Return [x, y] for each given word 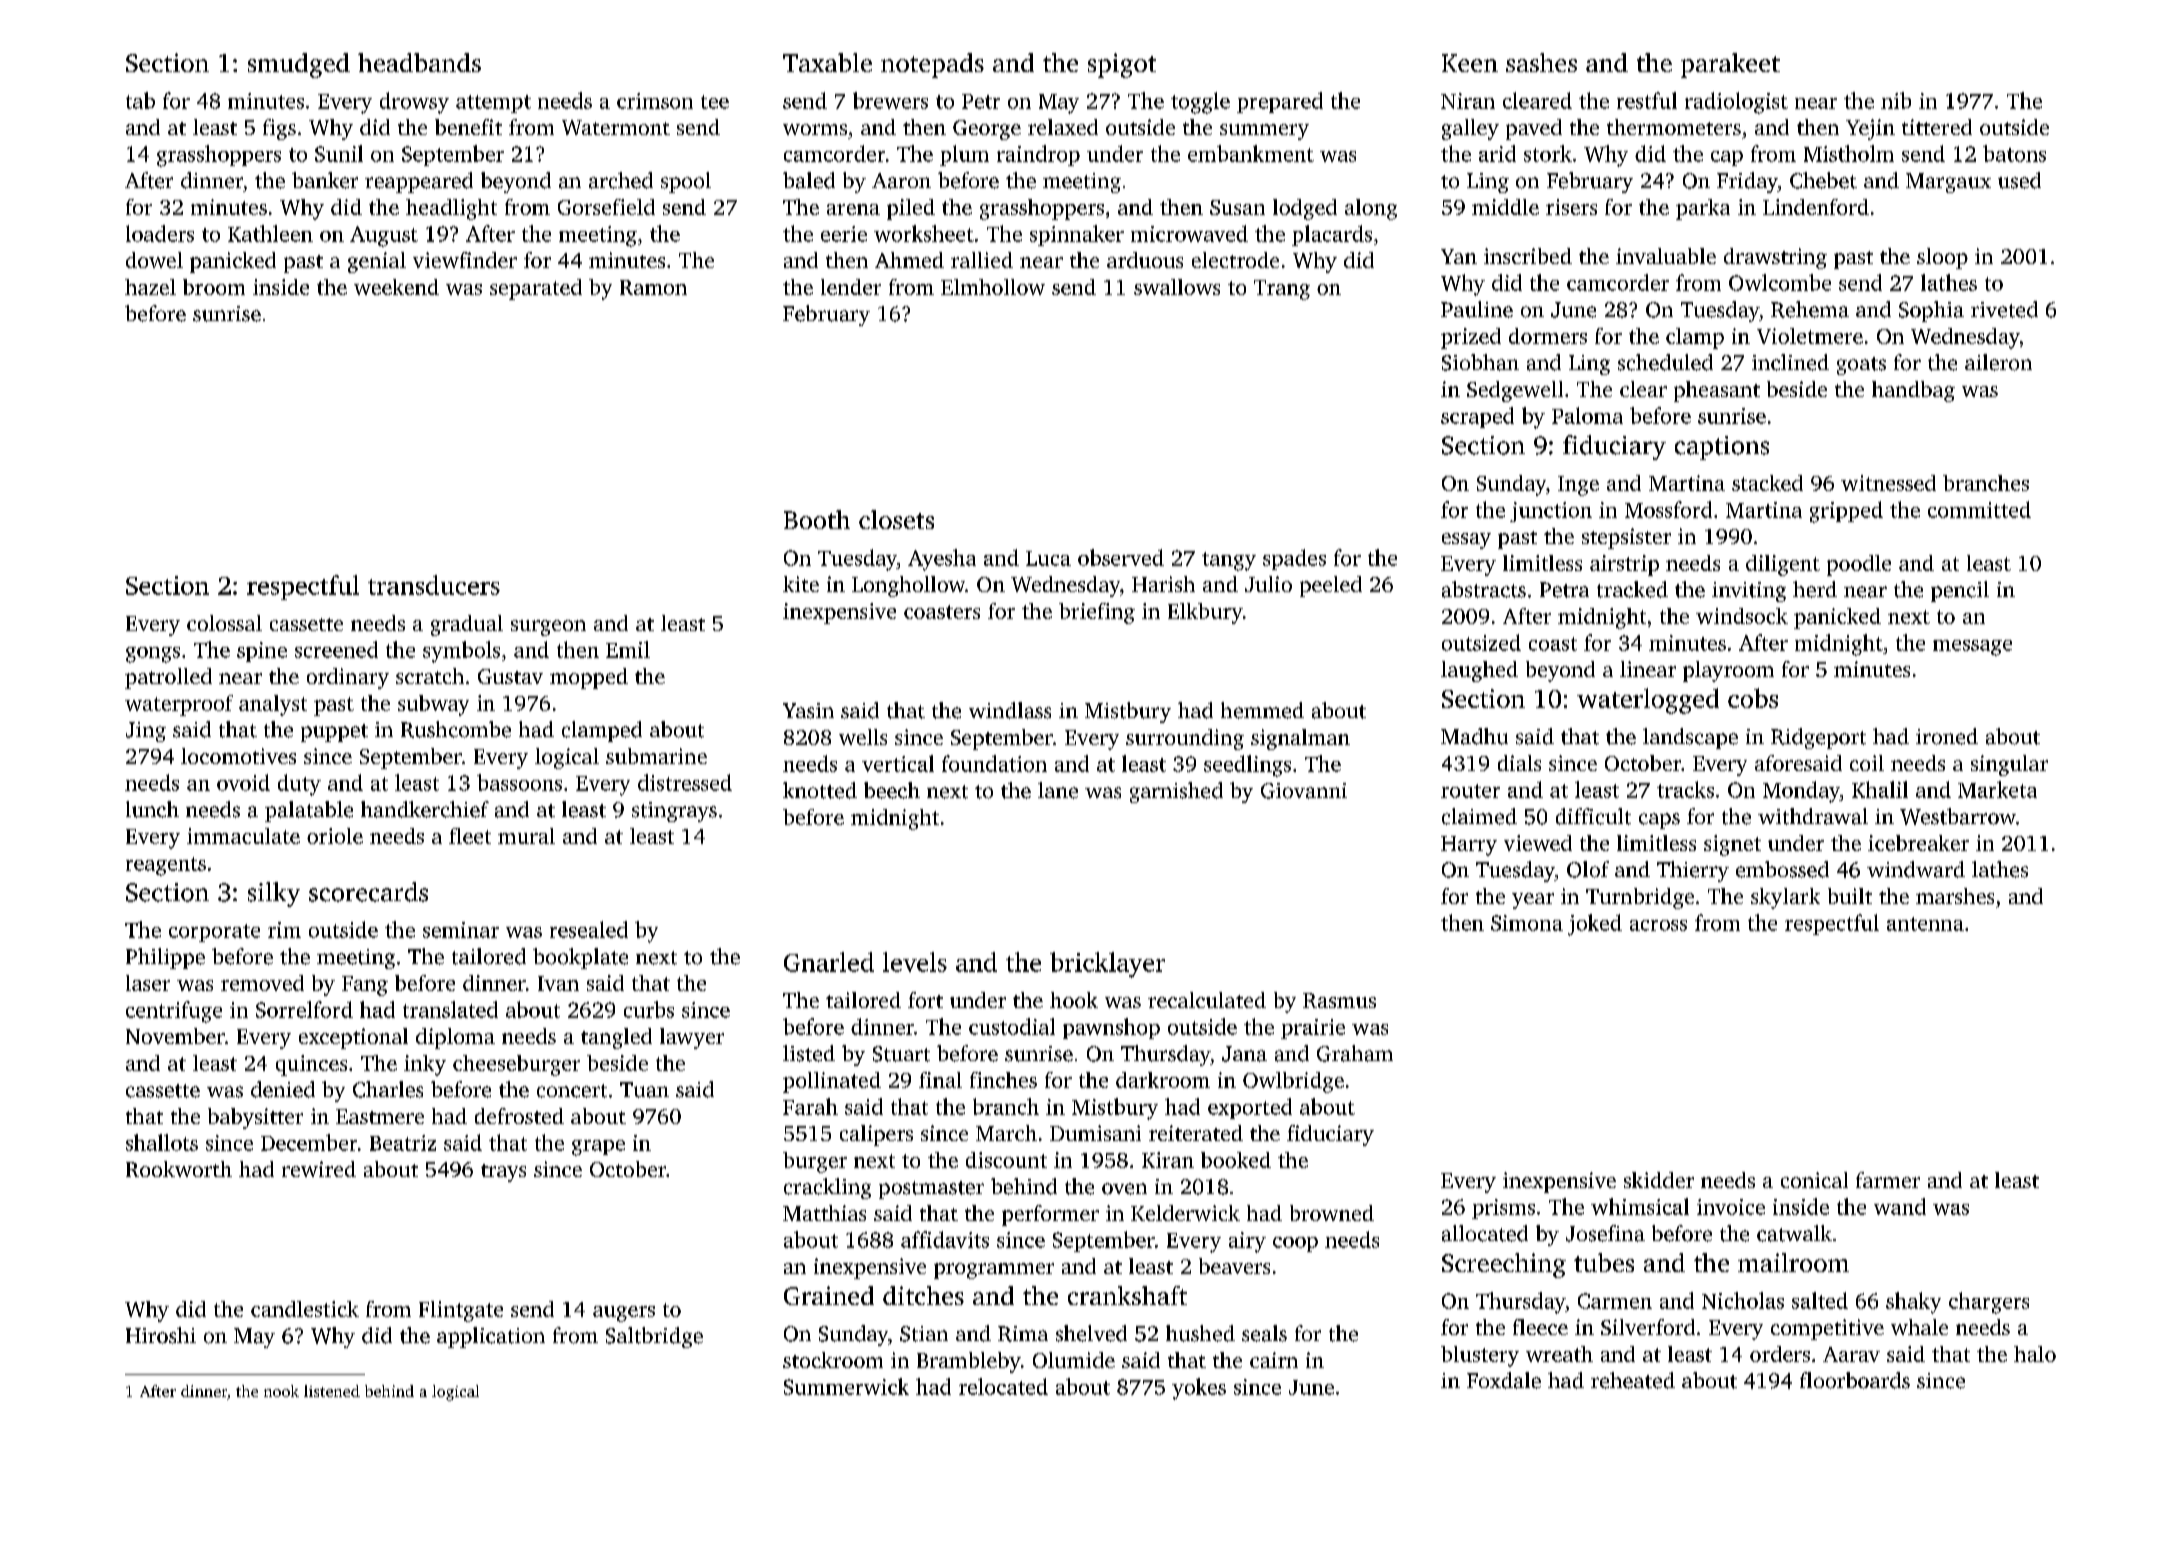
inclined [1790, 362]
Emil [628, 649]
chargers [1989, 1303]
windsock [1742, 616]
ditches [923, 1295]
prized [1471, 338]
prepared [1280, 102]
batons [2014, 153]
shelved [1091, 1333]
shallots [162, 1142]
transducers [434, 585]
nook [281, 1391]
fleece [1540, 1327]
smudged [299, 65]
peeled [1331, 586]
